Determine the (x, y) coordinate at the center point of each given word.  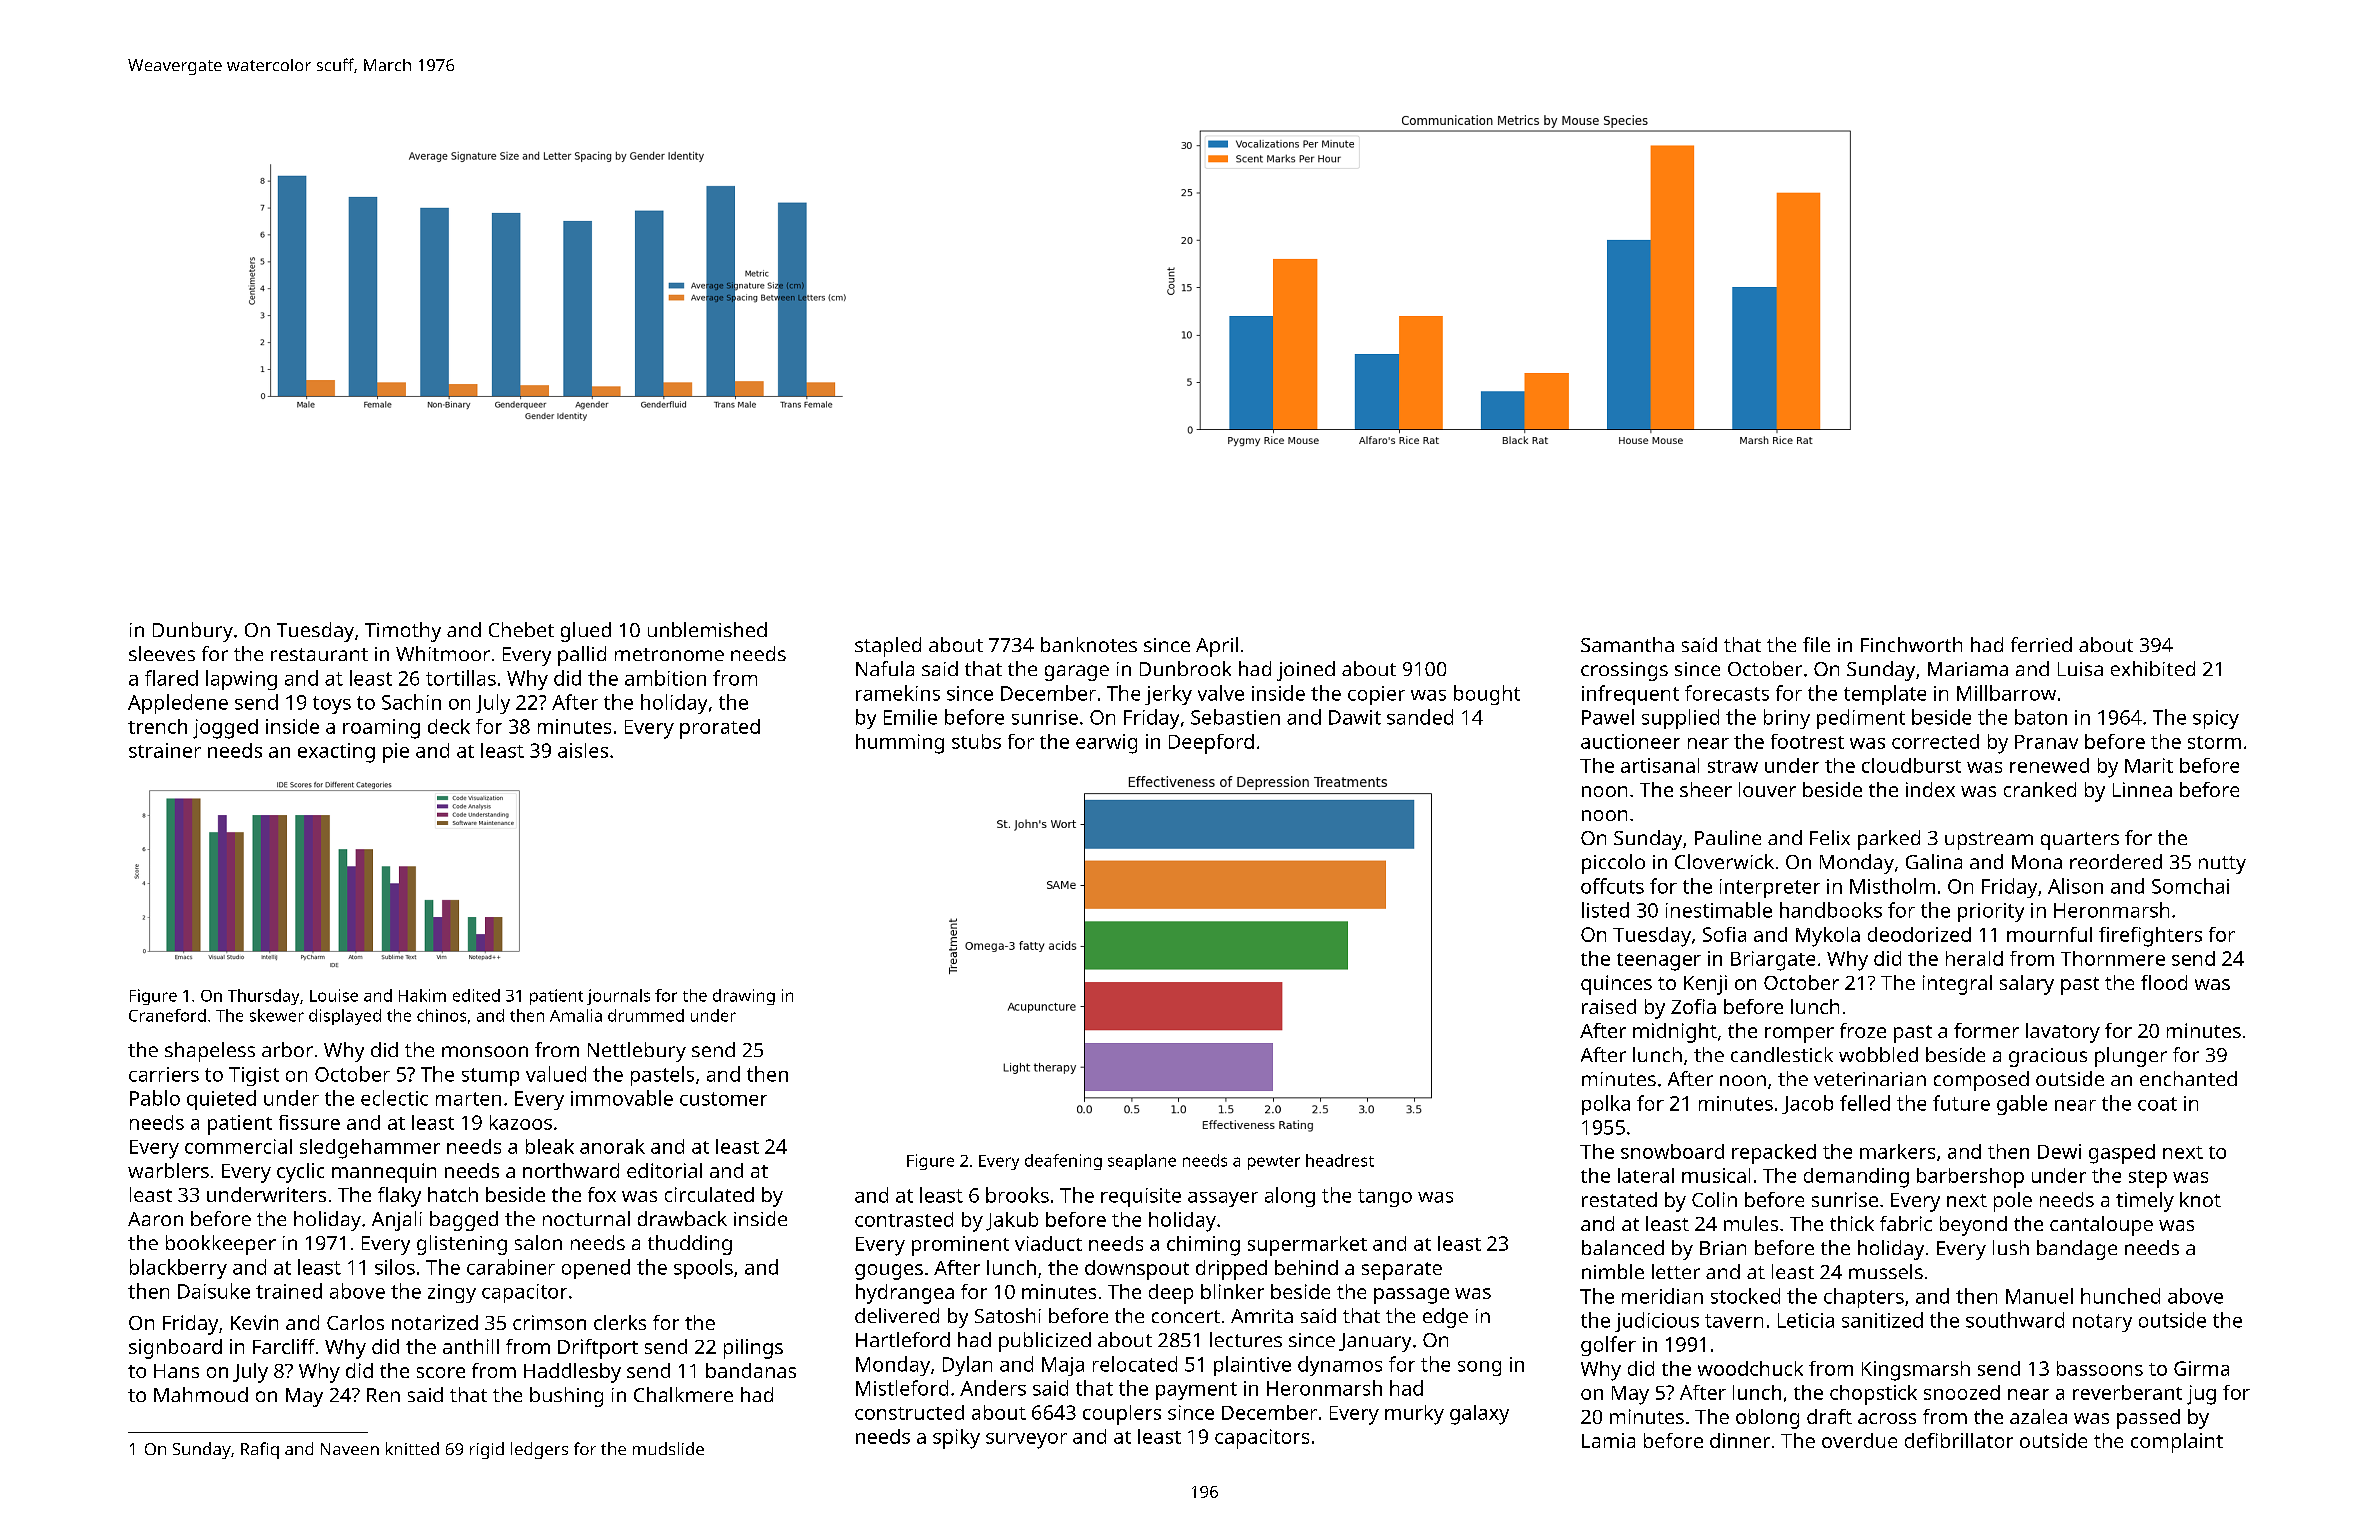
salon (538, 1242)
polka (1606, 1105)
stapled (888, 647)
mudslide (668, 1448)
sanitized (1882, 1320)
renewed (2049, 765)
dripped (1231, 1270)
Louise (334, 995)
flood (2164, 982)
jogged (225, 729)
